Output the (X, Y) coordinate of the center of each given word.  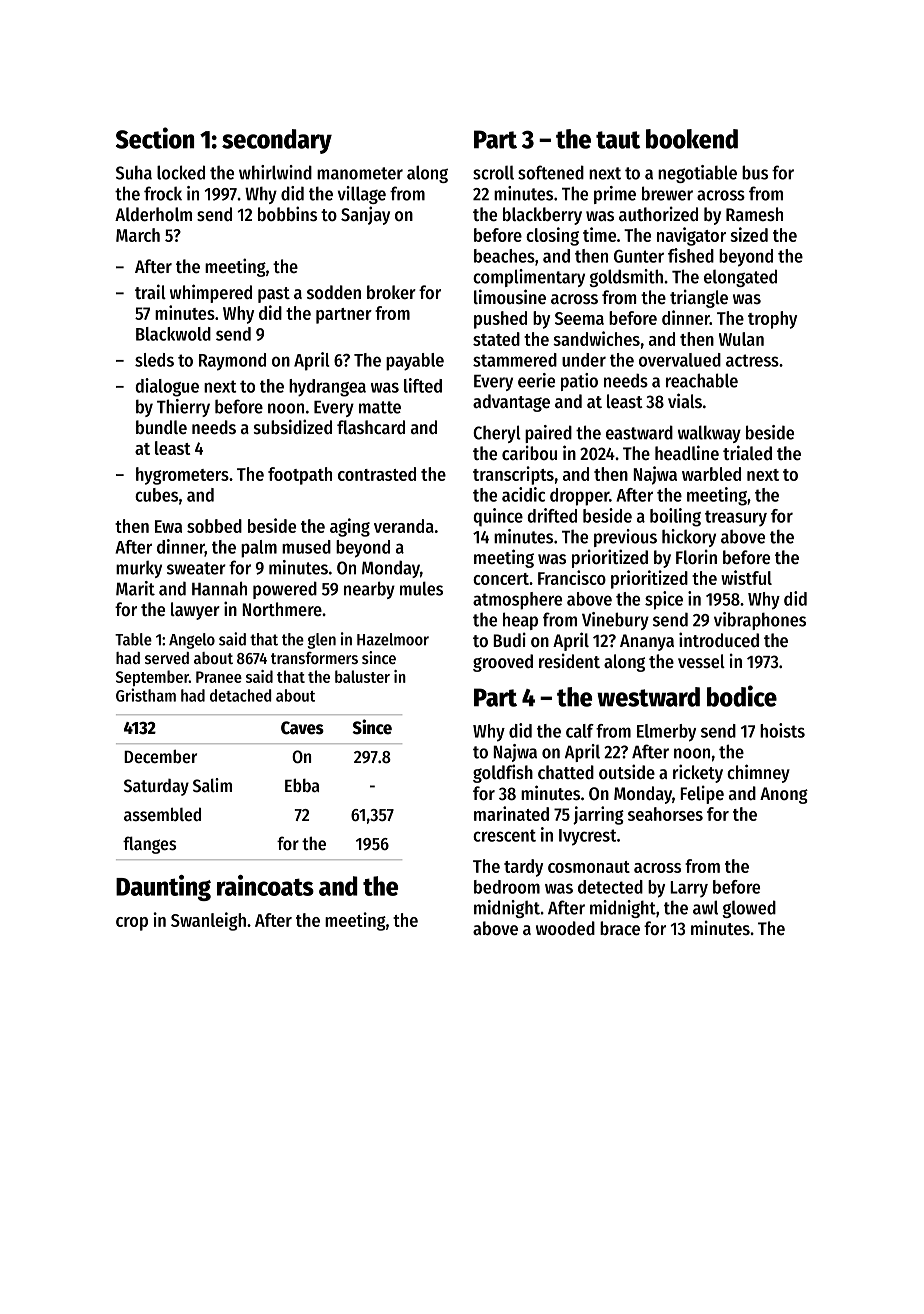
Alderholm (153, 214)
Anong (784, 795)
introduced (719, 640)
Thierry (183, 408)
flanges (149, 845)
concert (501, 579)
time (599, 234)
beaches (504, 256)
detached (240, 695)
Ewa (168, 526)
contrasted (377, 474)
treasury (736, 518)
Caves (302, 728)
